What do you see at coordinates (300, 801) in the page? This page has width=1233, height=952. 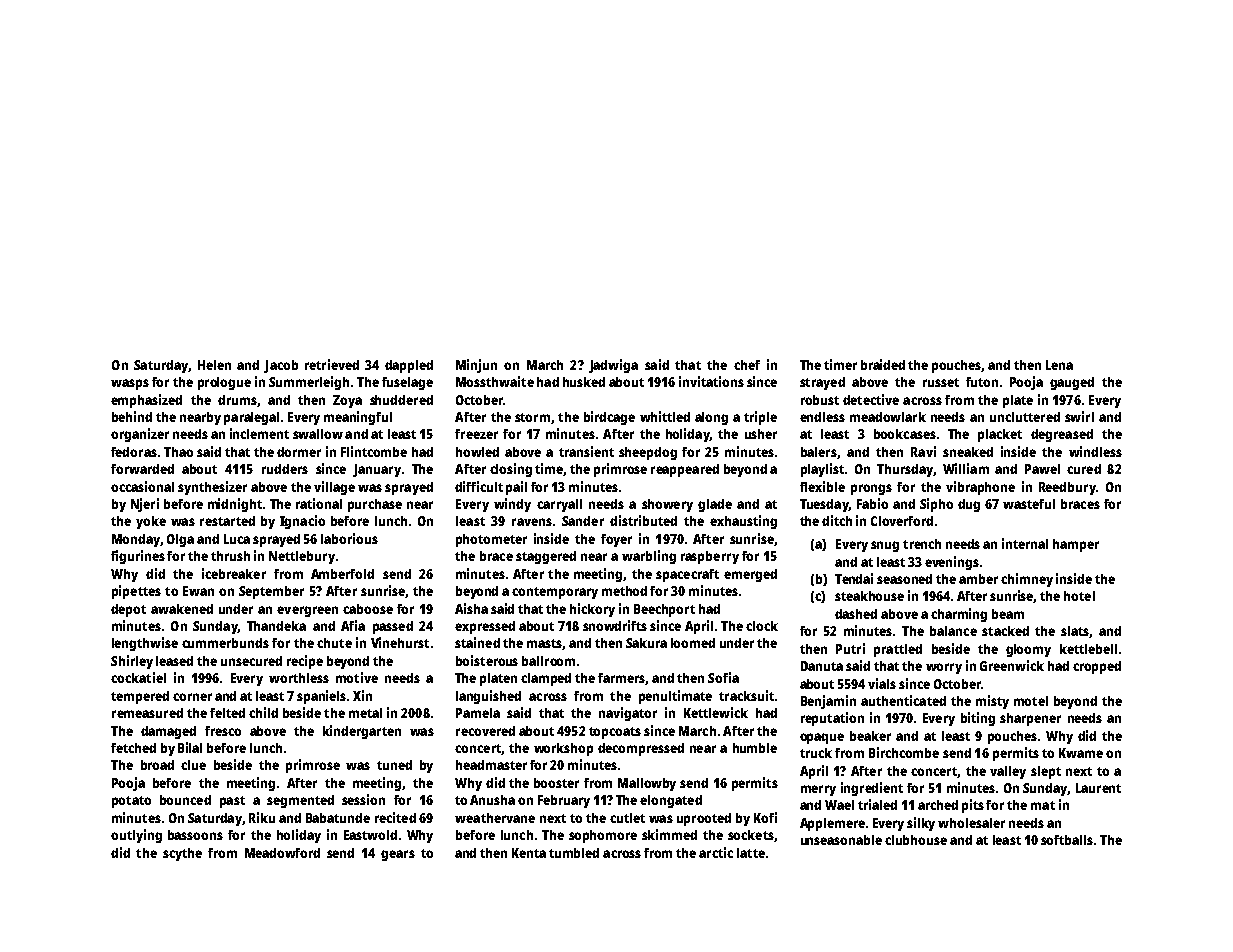 I see `segmented` at bounding box center [300, 801].
